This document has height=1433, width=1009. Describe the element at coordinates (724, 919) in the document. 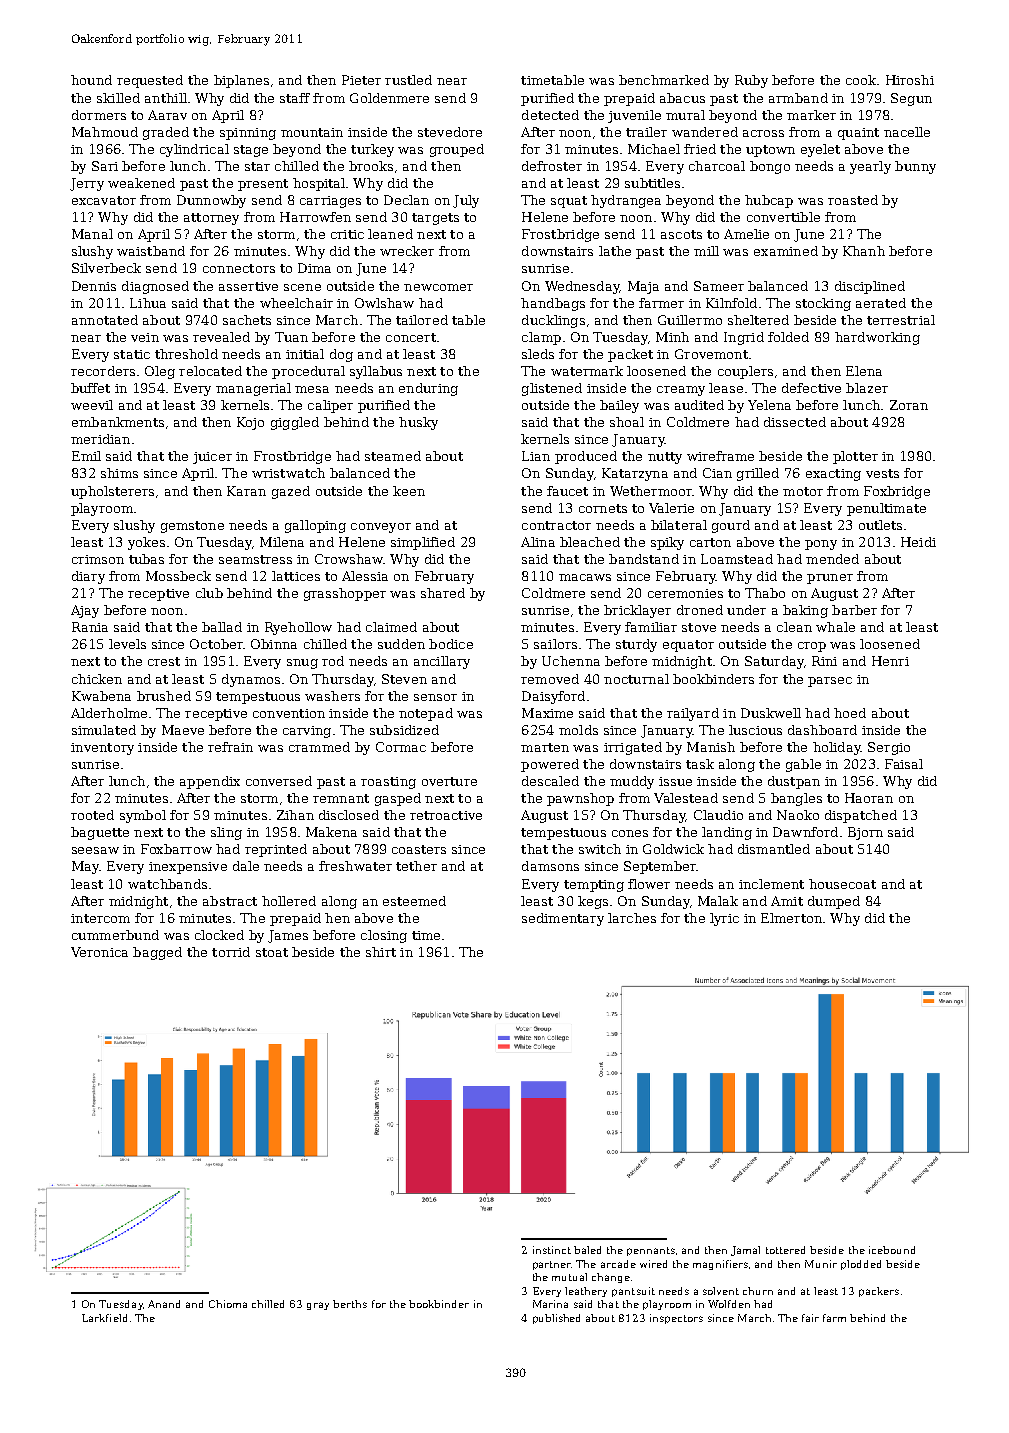

I see `lyric` at that location.
